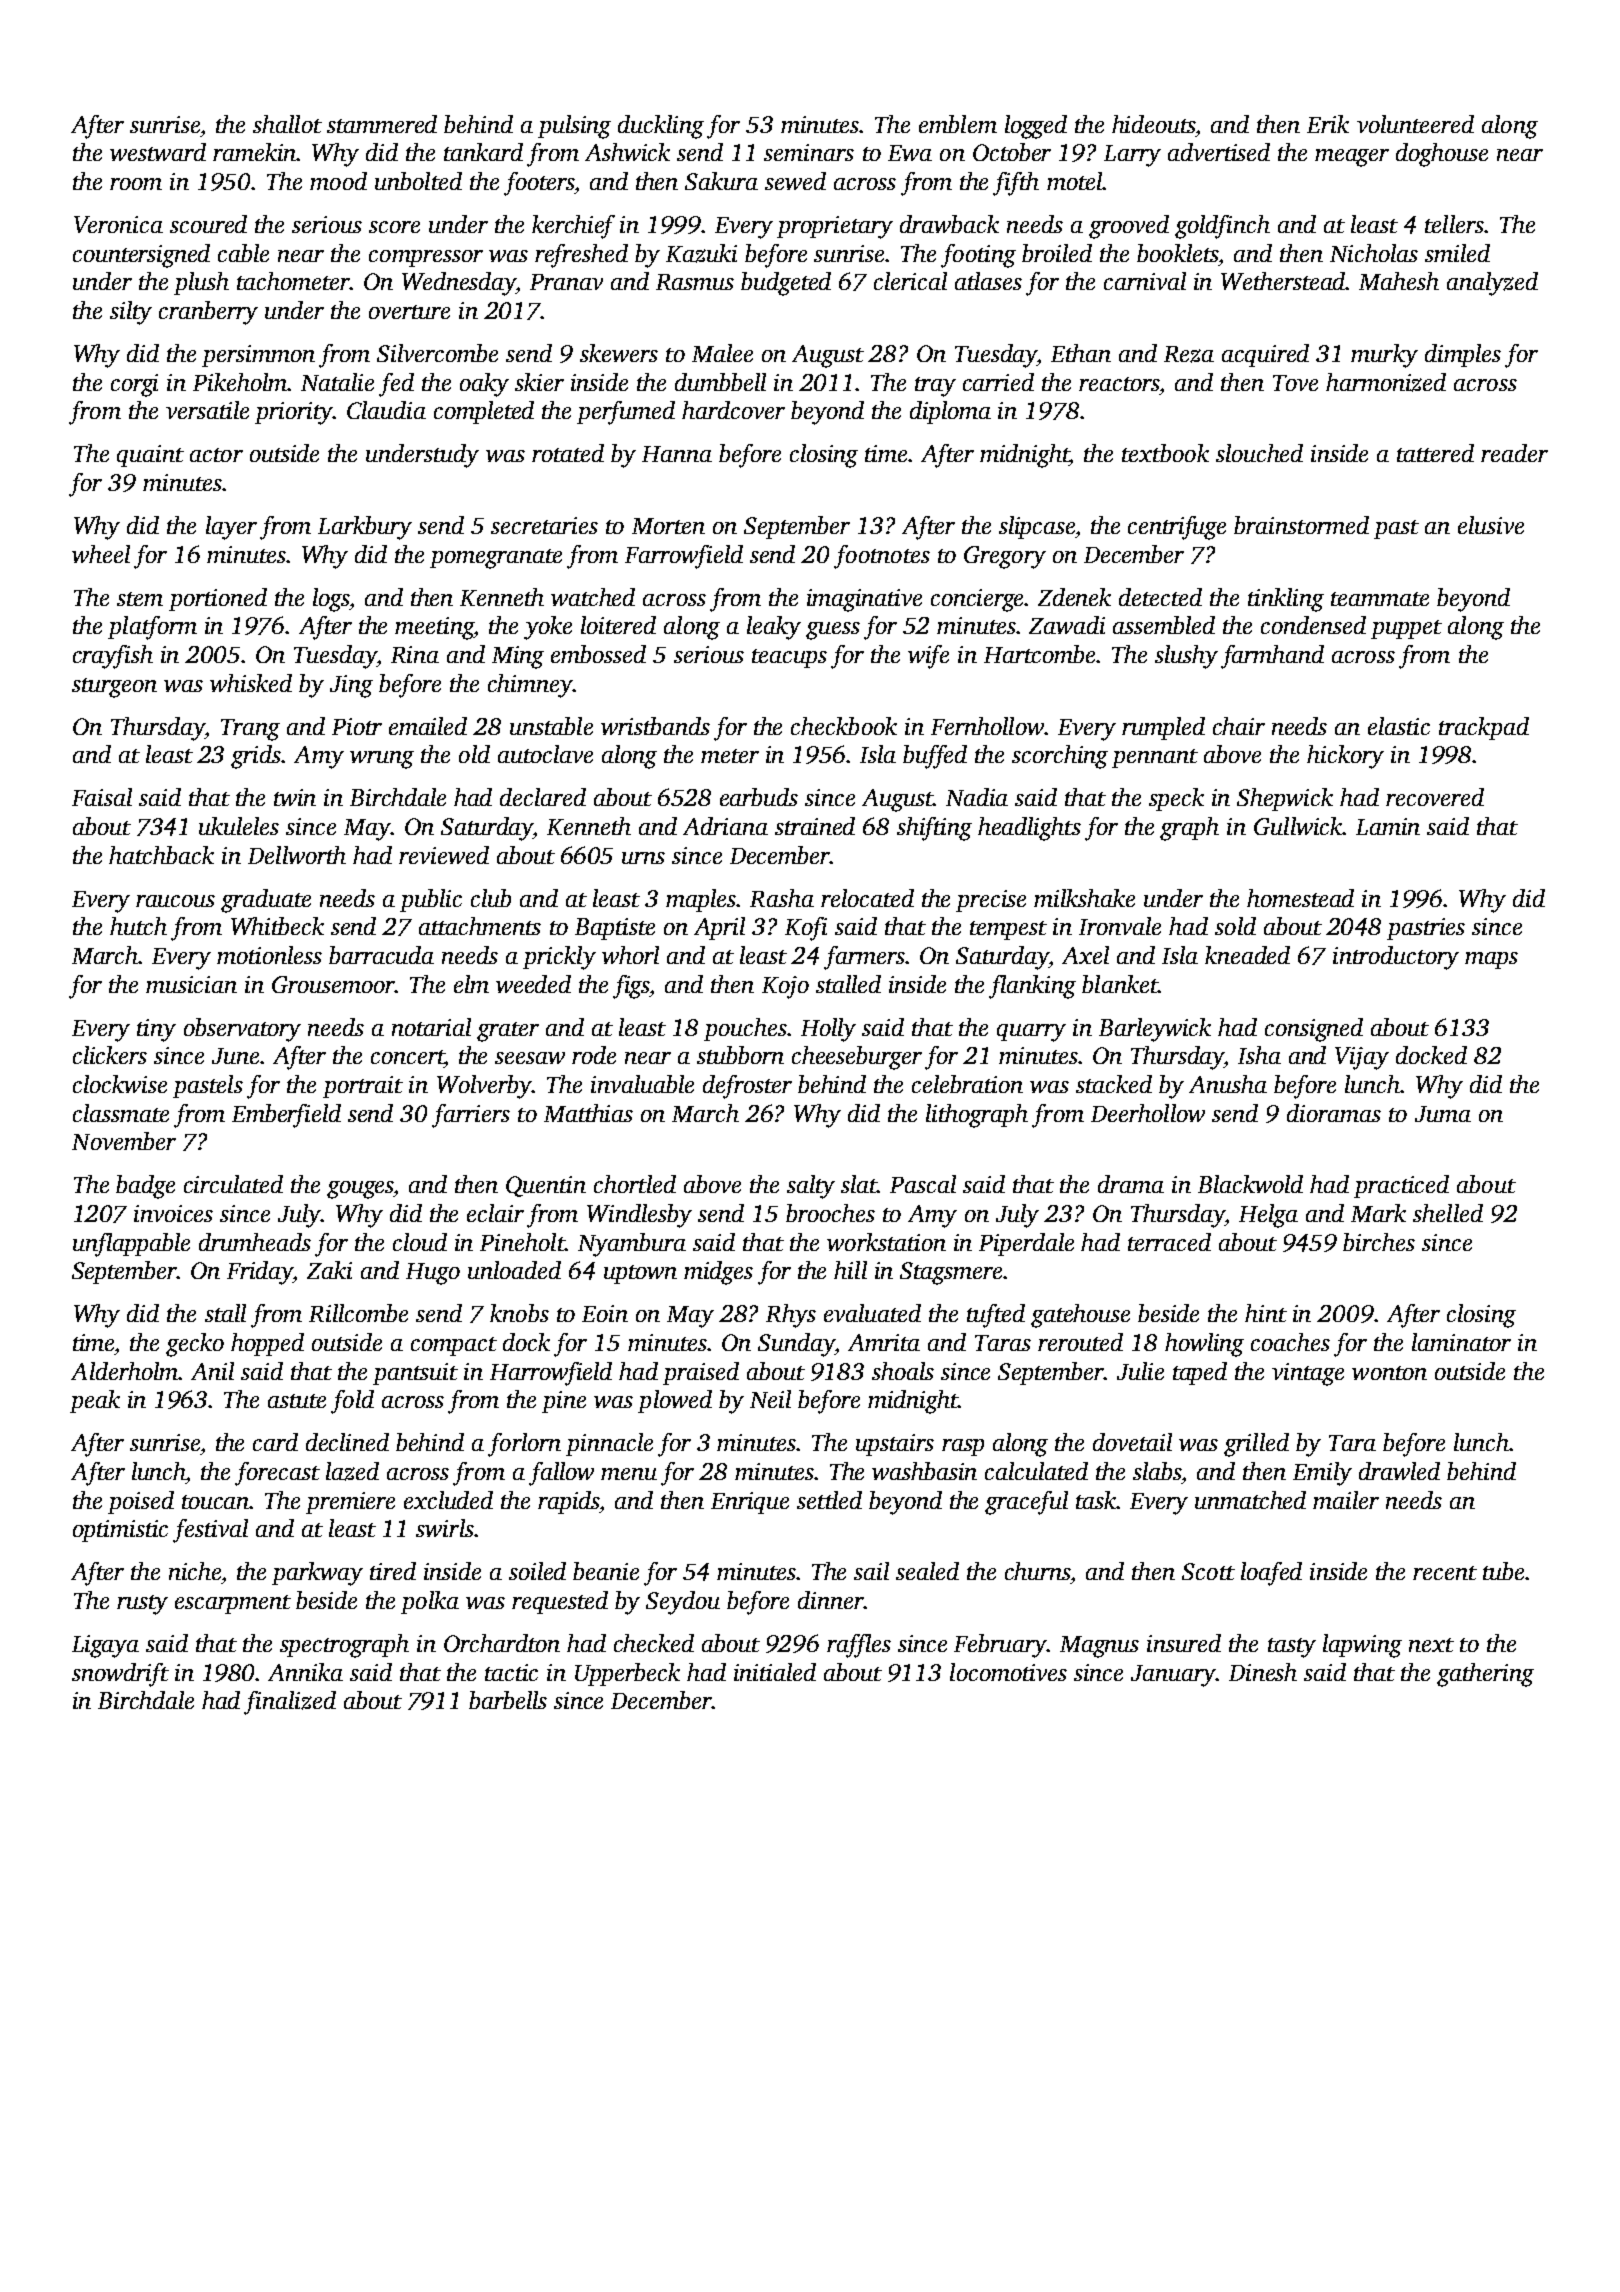 The image size is (1620, 2292). Describe the element at coordinates (1208, 1571) in the image. I see `Scott` at that location.
